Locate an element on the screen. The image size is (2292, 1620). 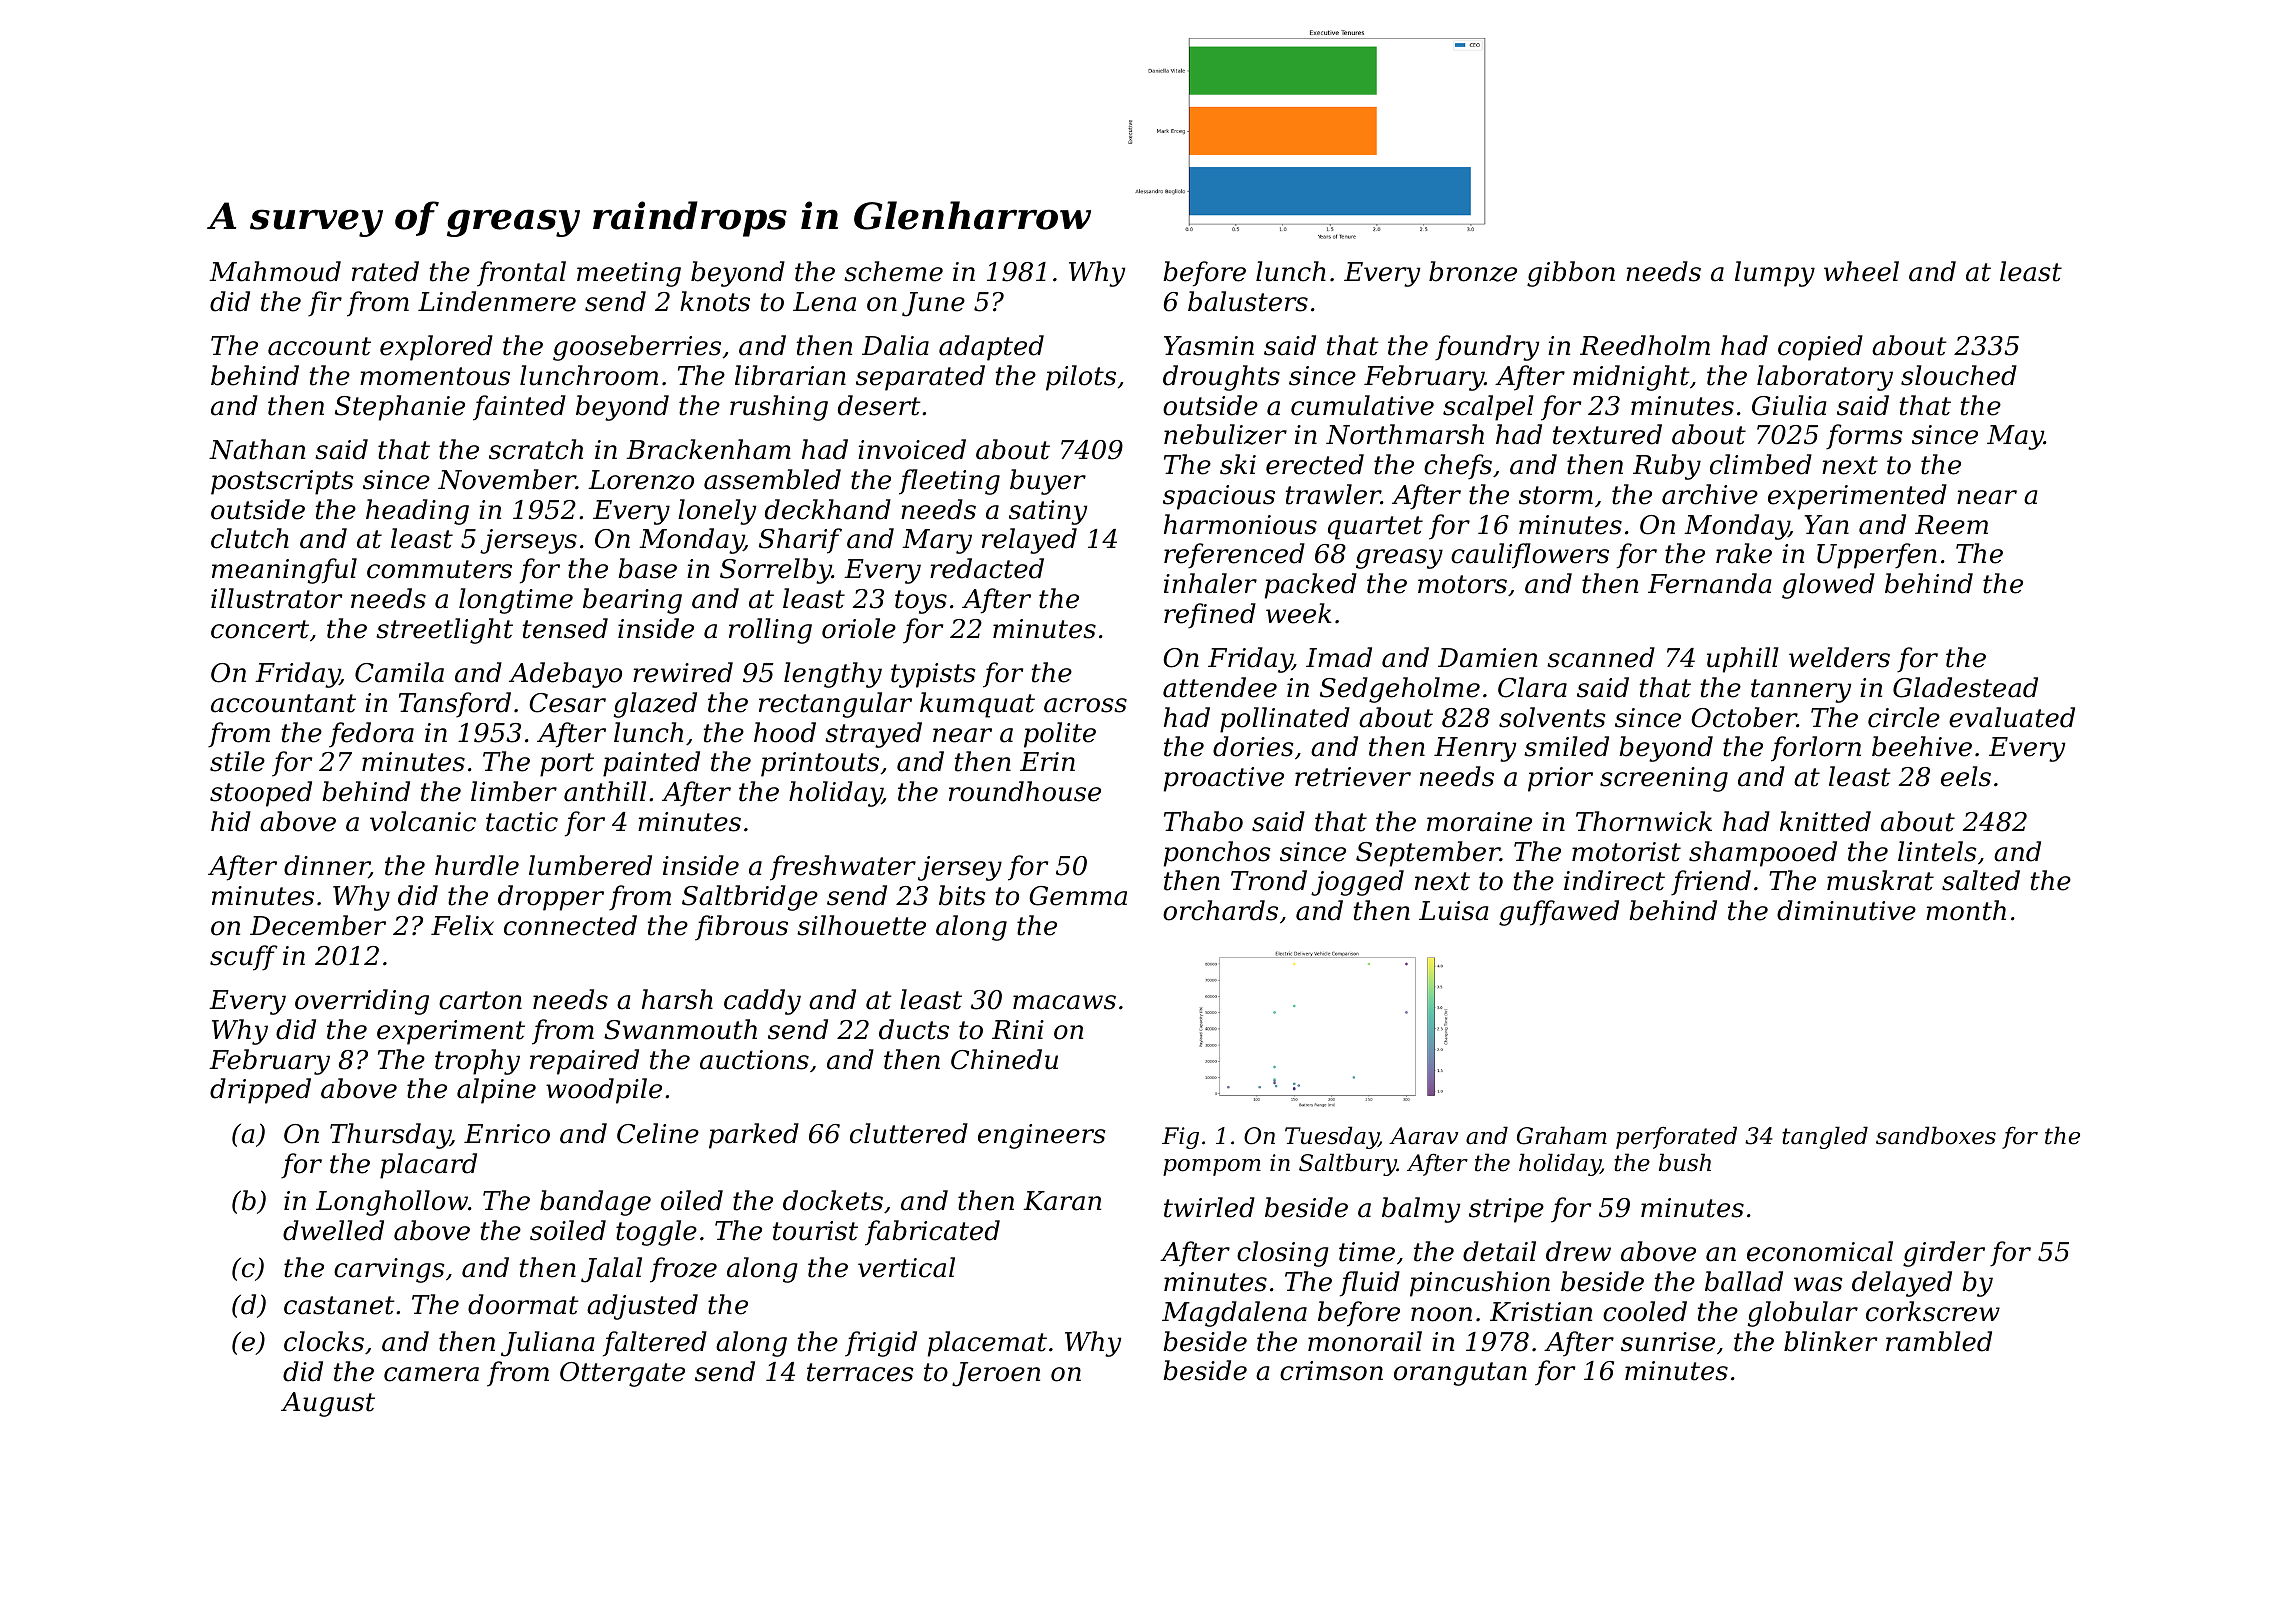
hid is located at coordinates (231, 821).
